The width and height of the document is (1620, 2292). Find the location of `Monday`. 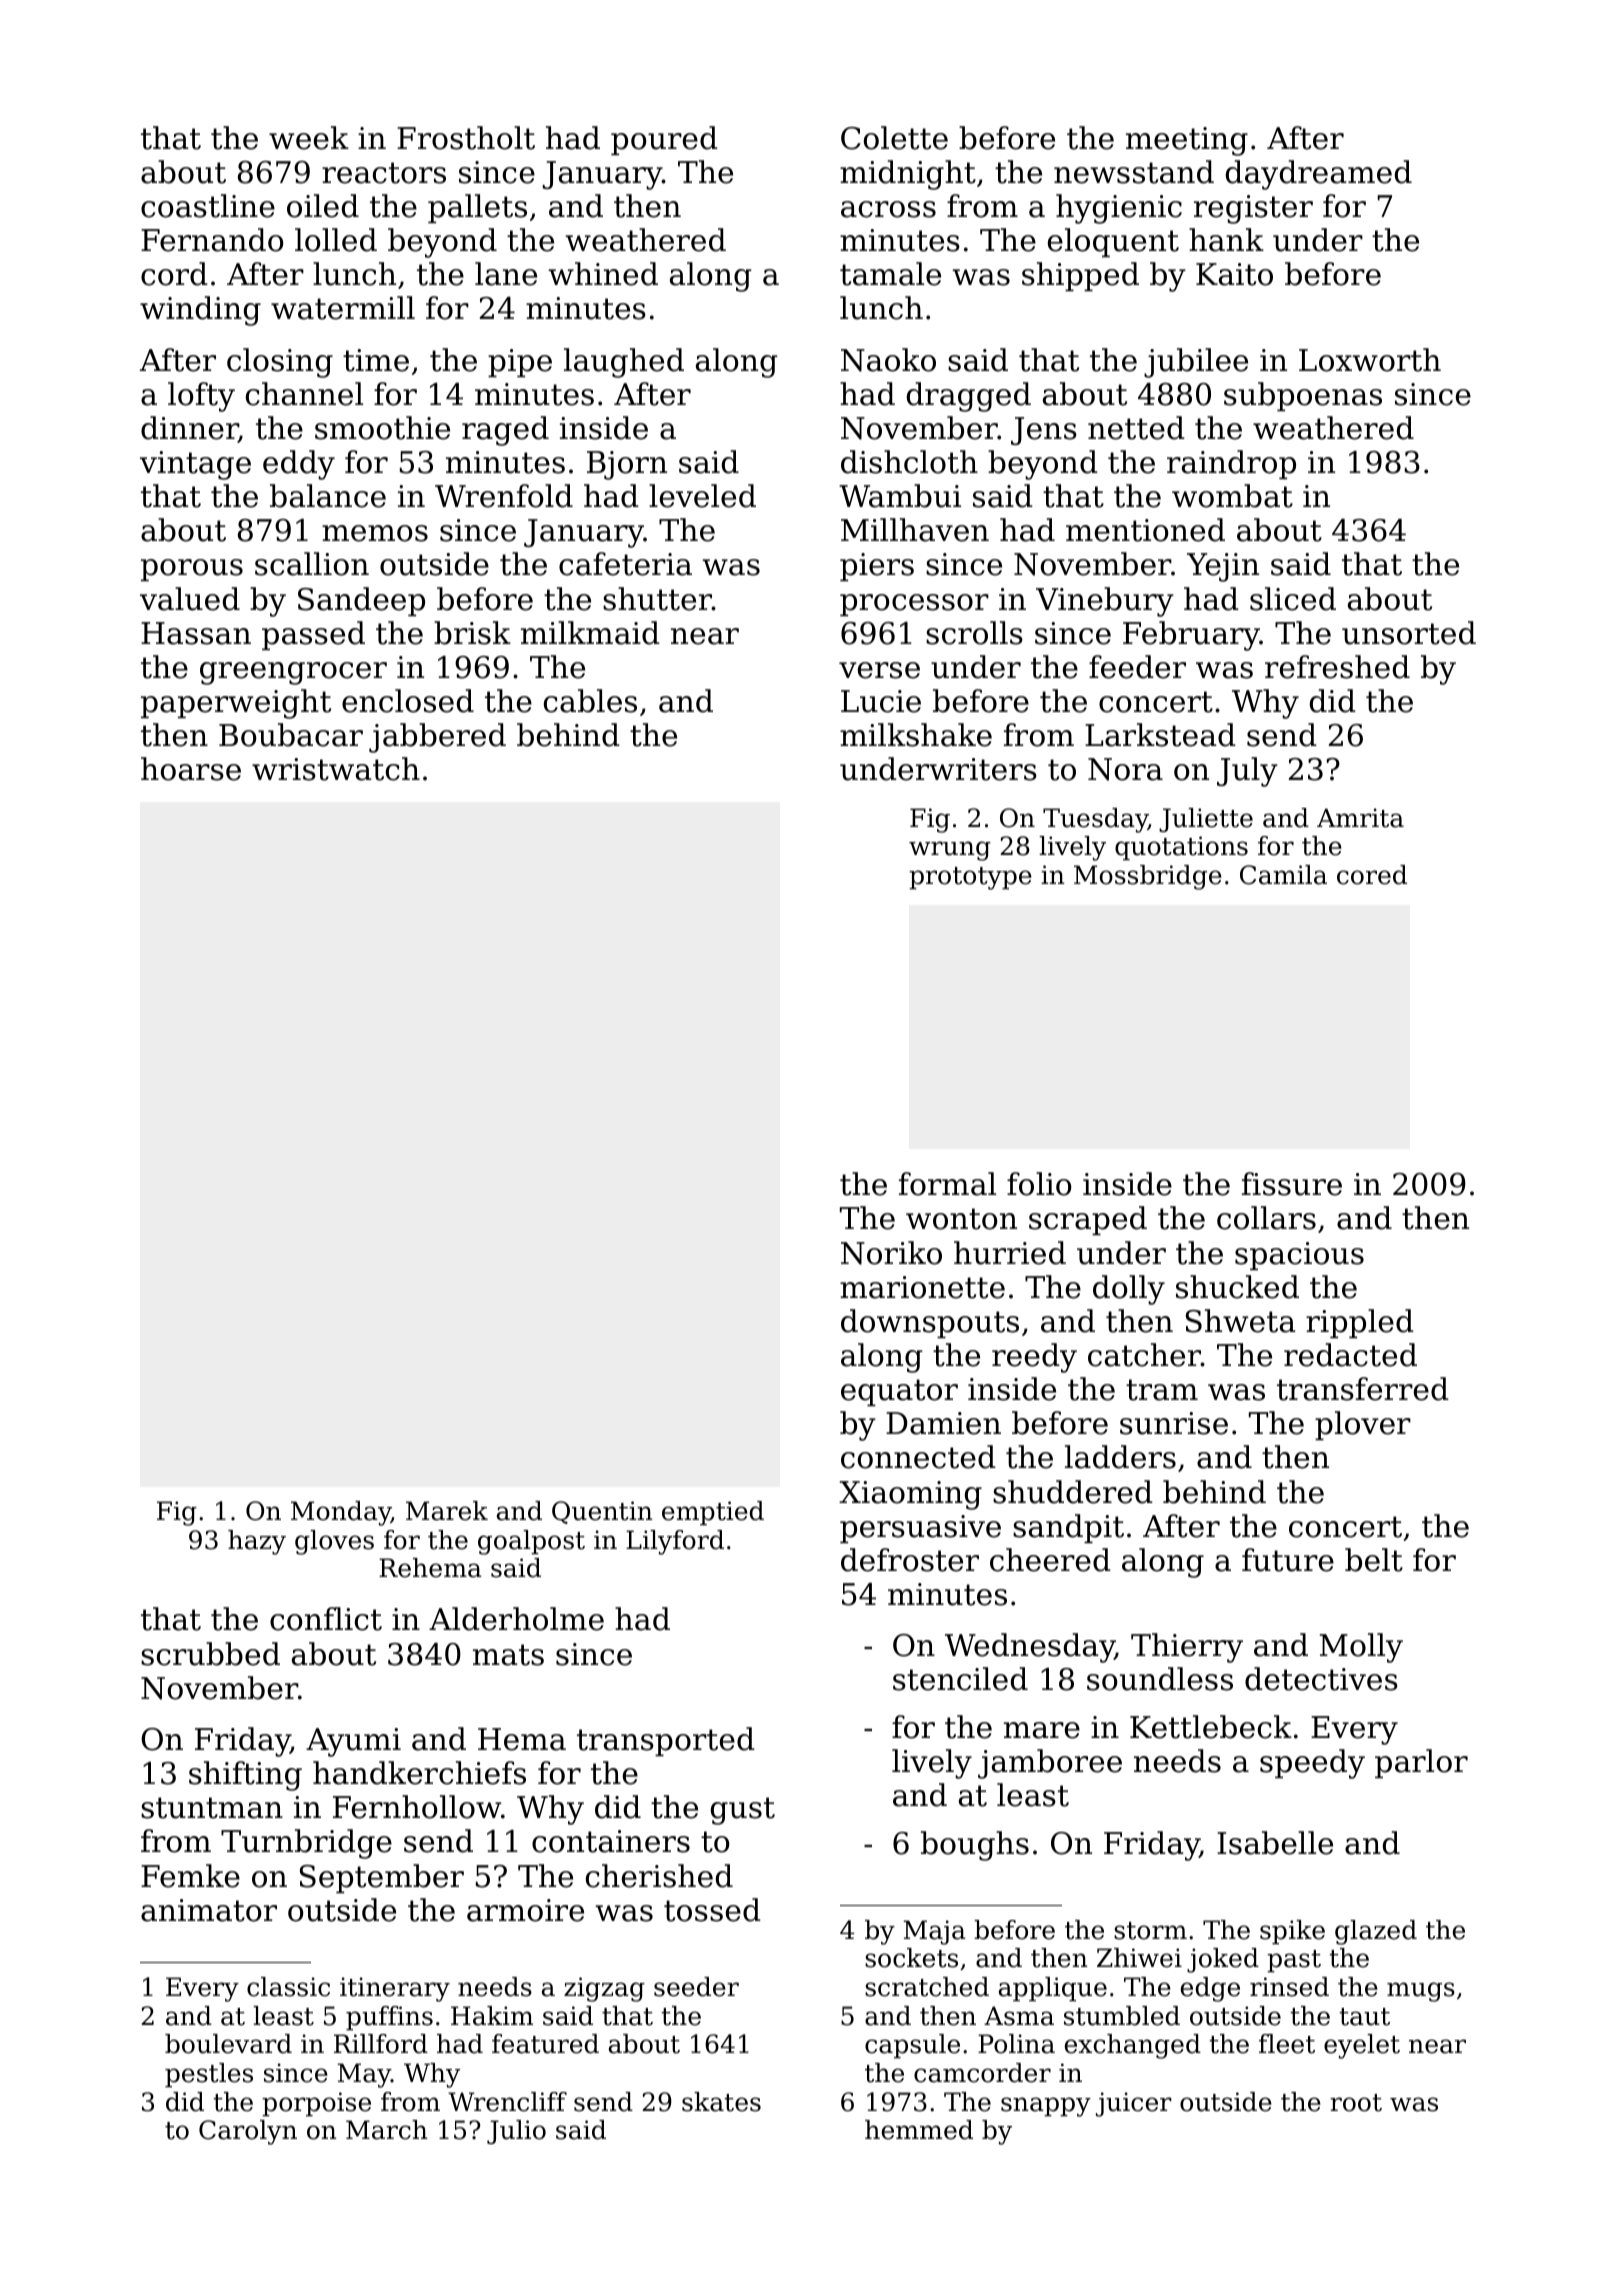

Monday is located at coordinates (341, 1513).
